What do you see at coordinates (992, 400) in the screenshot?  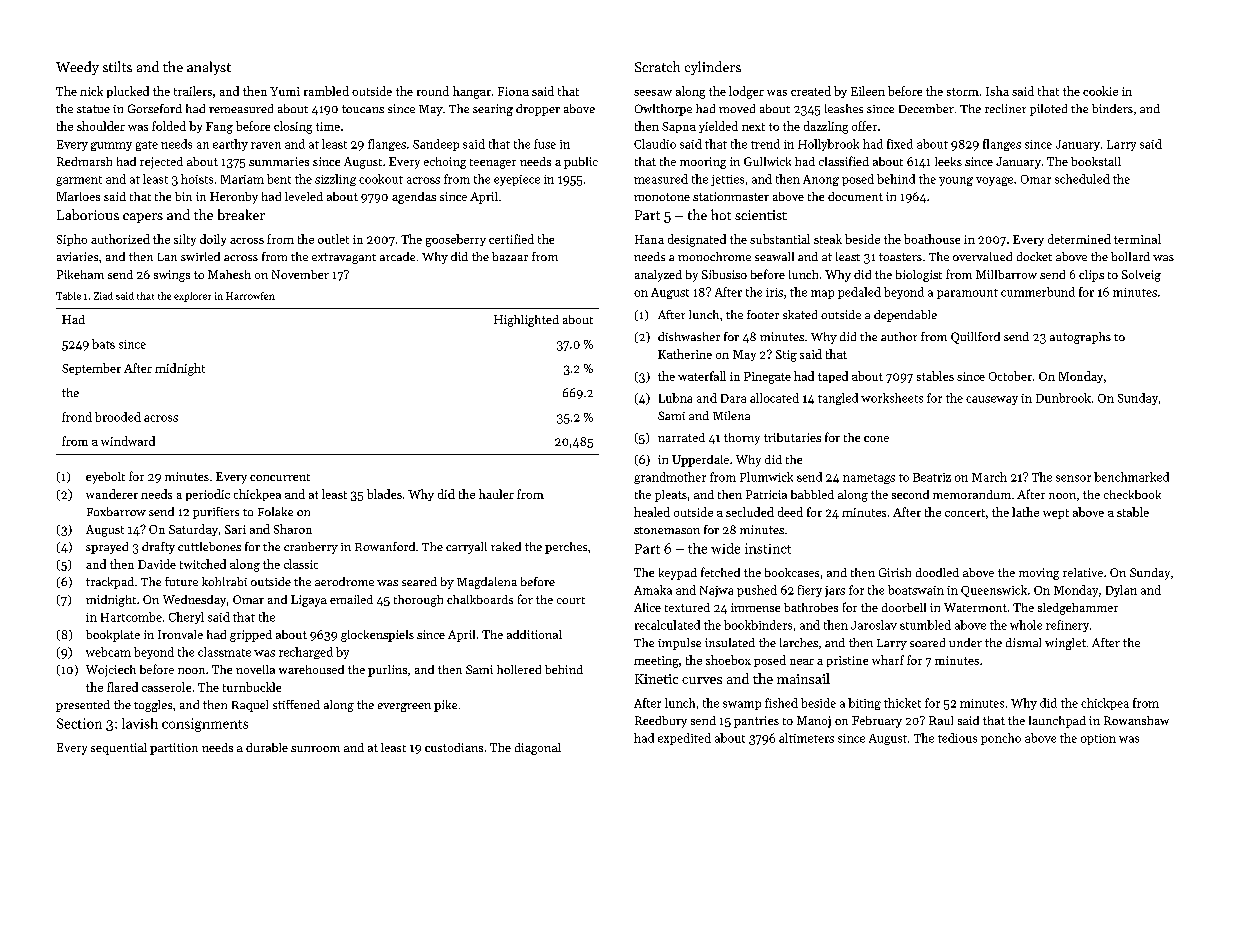 I see `causeway` at bounding box center [992, 400].
